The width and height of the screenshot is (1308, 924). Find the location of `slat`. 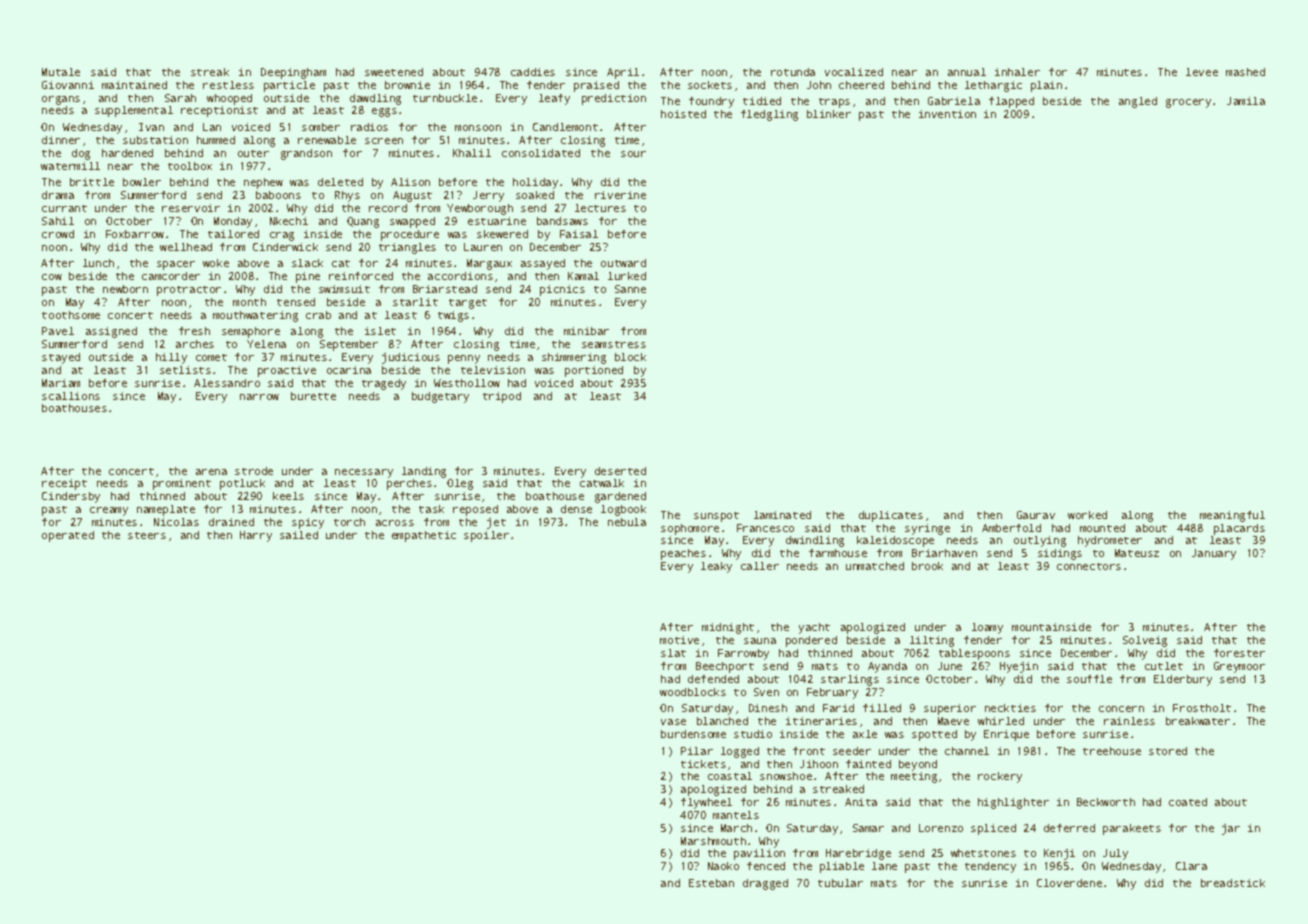

slat is located at coordinates (673, 653).
